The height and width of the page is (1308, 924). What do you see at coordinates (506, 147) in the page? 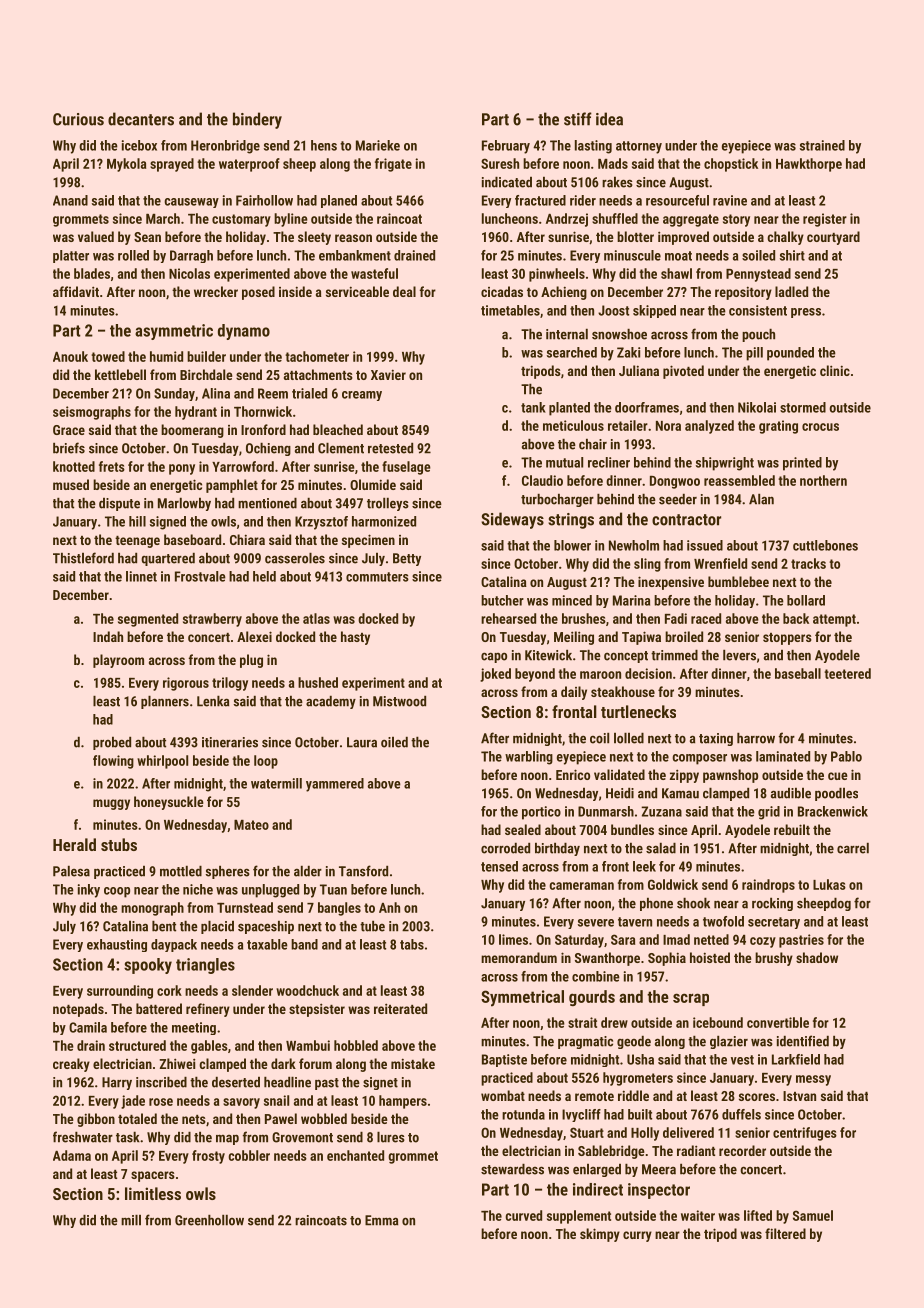
I see `February` at bounding box center [506, 147].
